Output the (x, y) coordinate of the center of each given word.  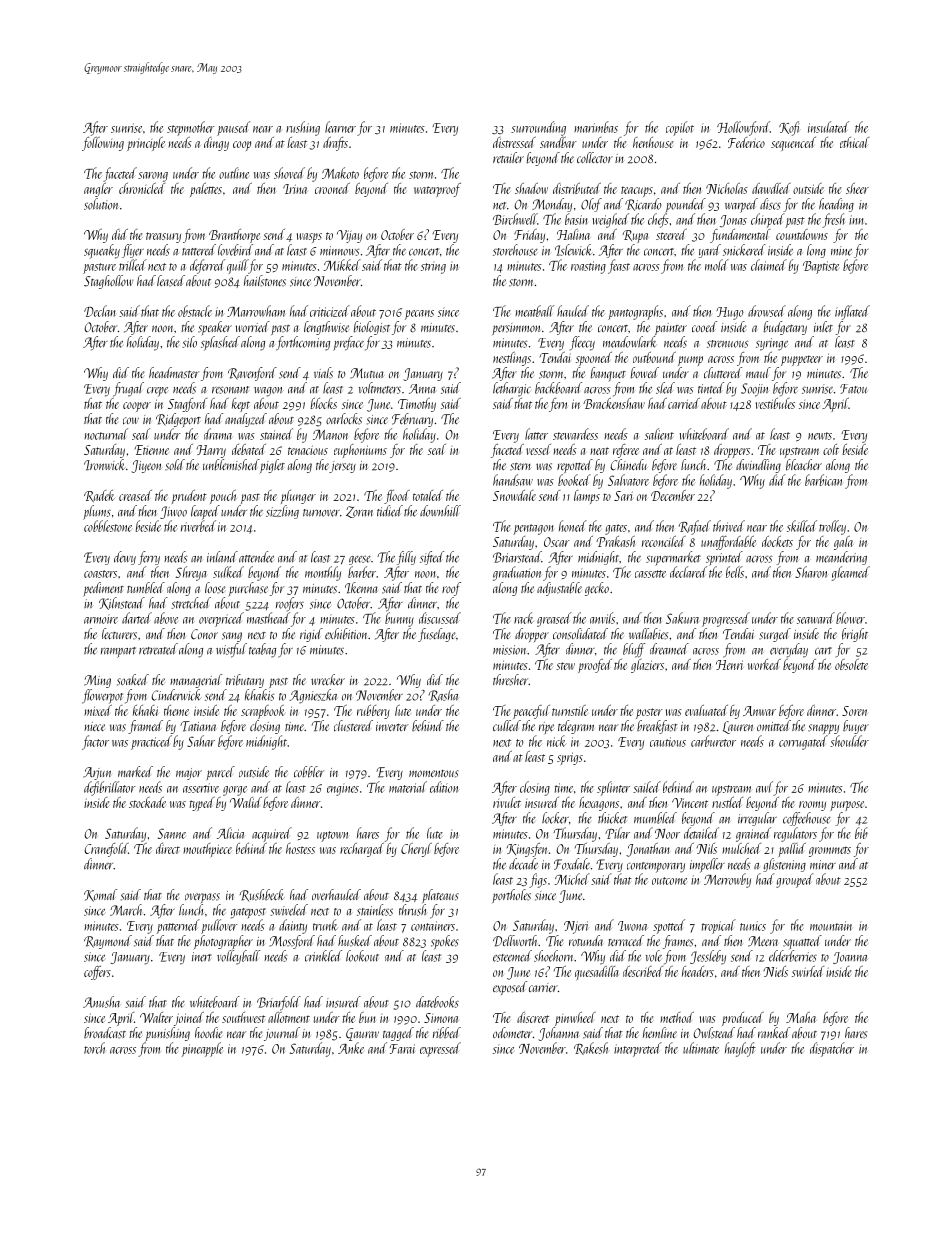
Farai (402, 1049)
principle (146, 144)
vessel (538, 449)
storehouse (515, 250)
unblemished (231, 465)
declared (688, 572)
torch (94, 1048)
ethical (854, 142)
